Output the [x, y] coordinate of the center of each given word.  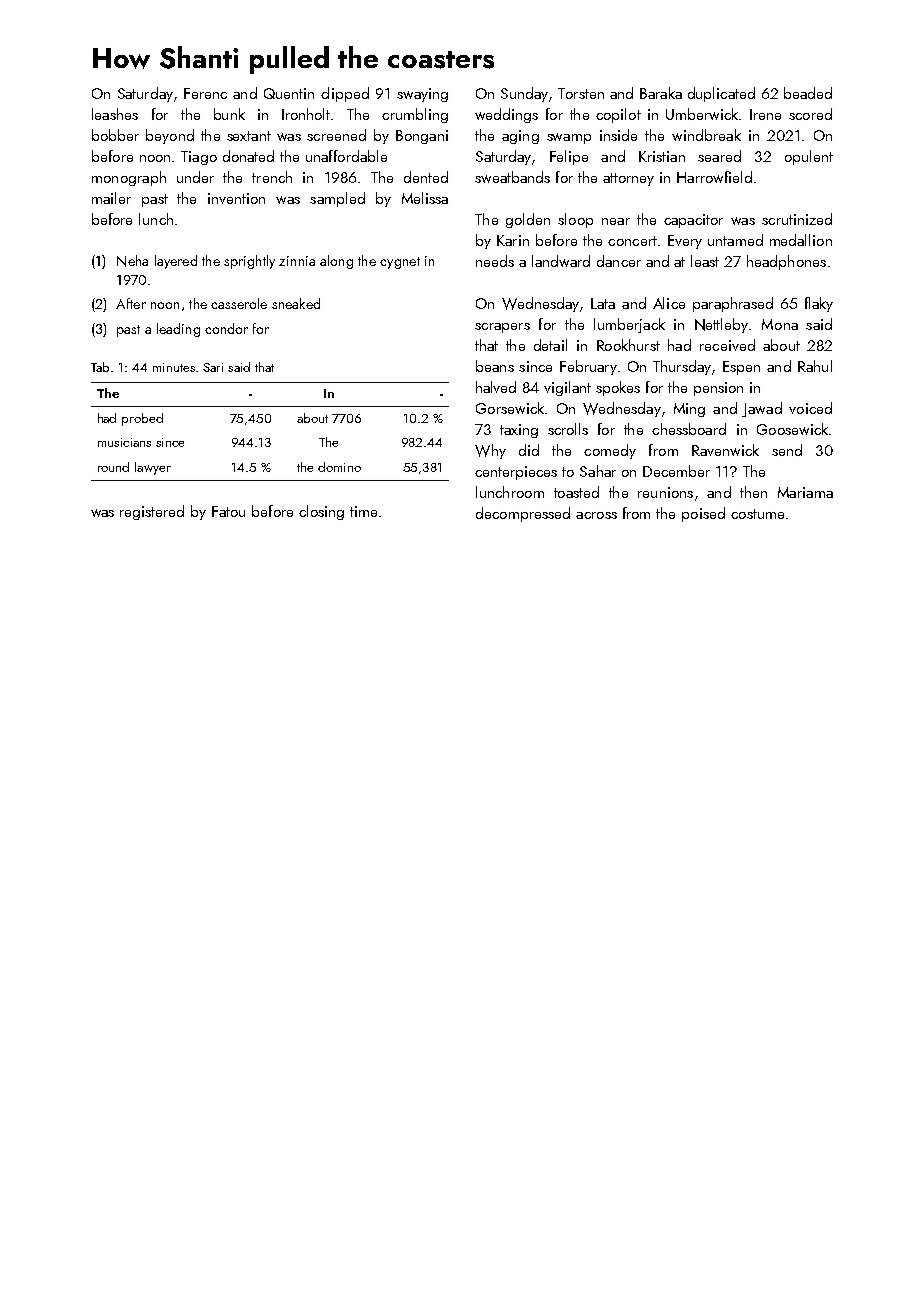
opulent [809, 157]
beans [495, 366]
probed [142, 419]
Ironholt [306, 114]
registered [152, 512]
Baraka [661, 93]
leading [178, 330]
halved [496, 387]
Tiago [199, 158]
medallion [801, 240]
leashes [115, 114]
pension [718, 389]
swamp [569, 138]
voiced [810, 408]
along [336, 262]
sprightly [249, 262]
